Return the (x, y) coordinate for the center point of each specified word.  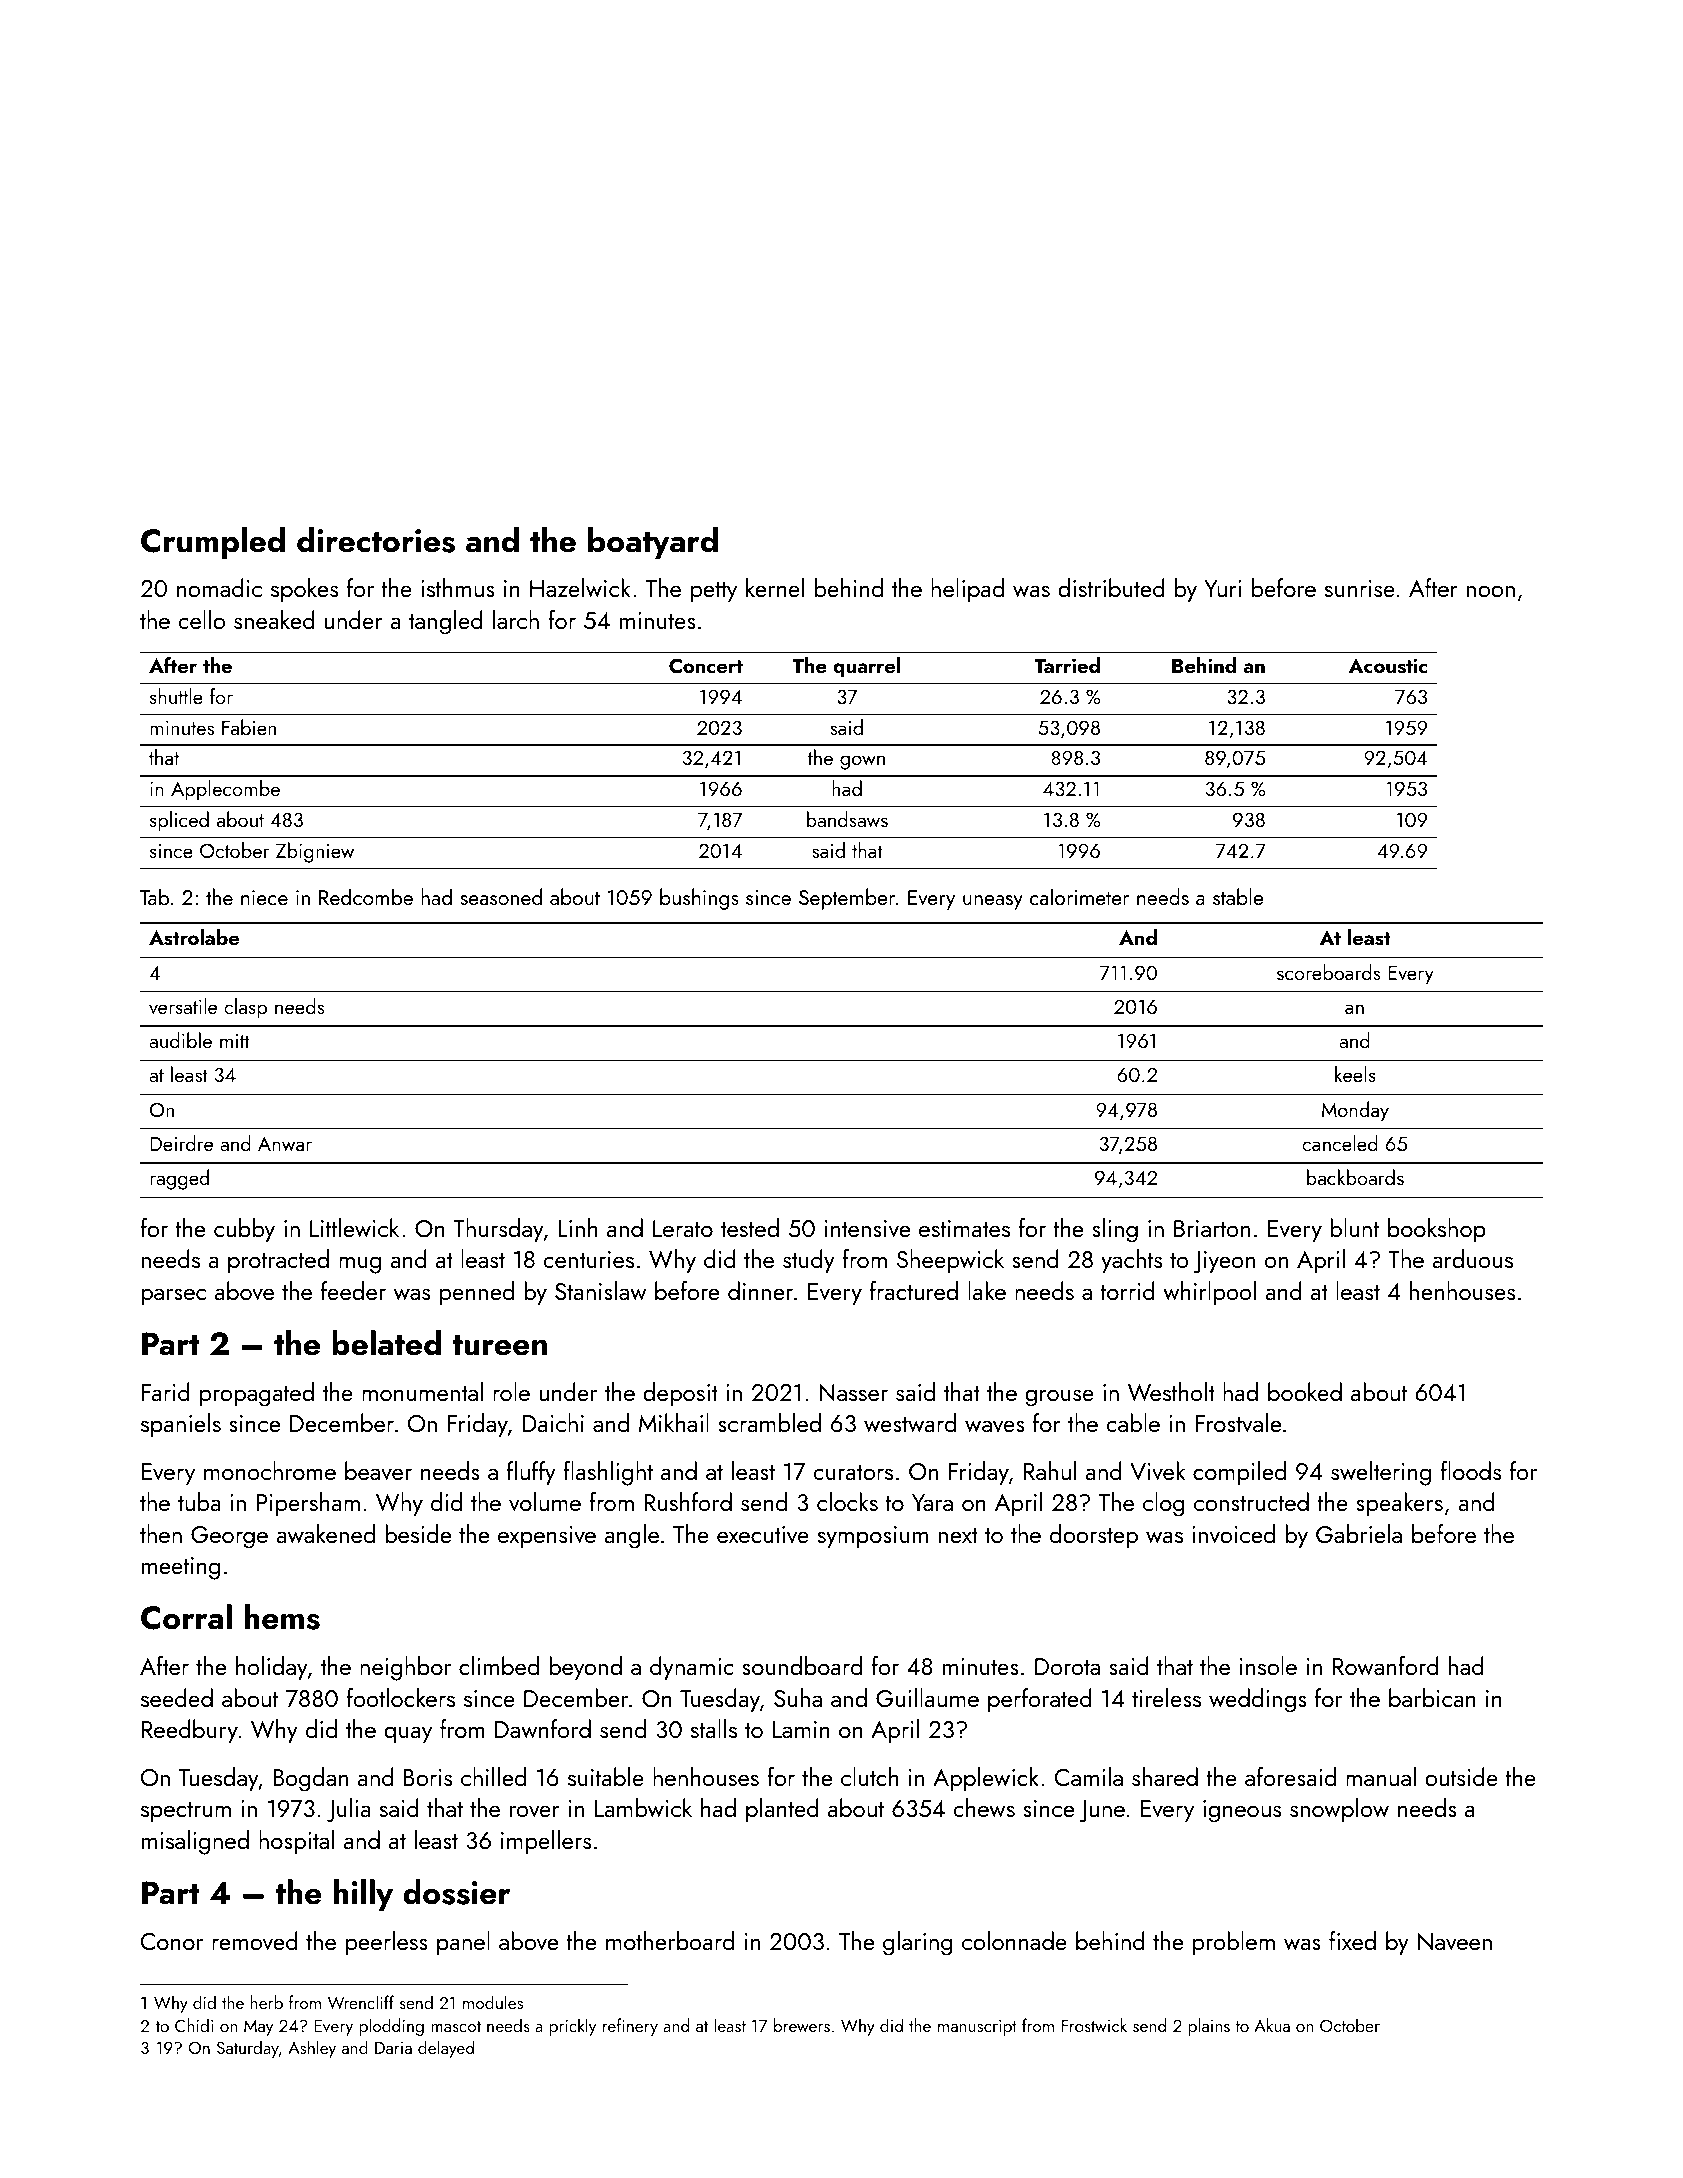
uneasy (993, 902)
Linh (578, 1227)
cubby (244, 1230)
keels (1355, 1074)
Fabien (249, 727)
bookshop (1437, 1230)
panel (463, 1943)
